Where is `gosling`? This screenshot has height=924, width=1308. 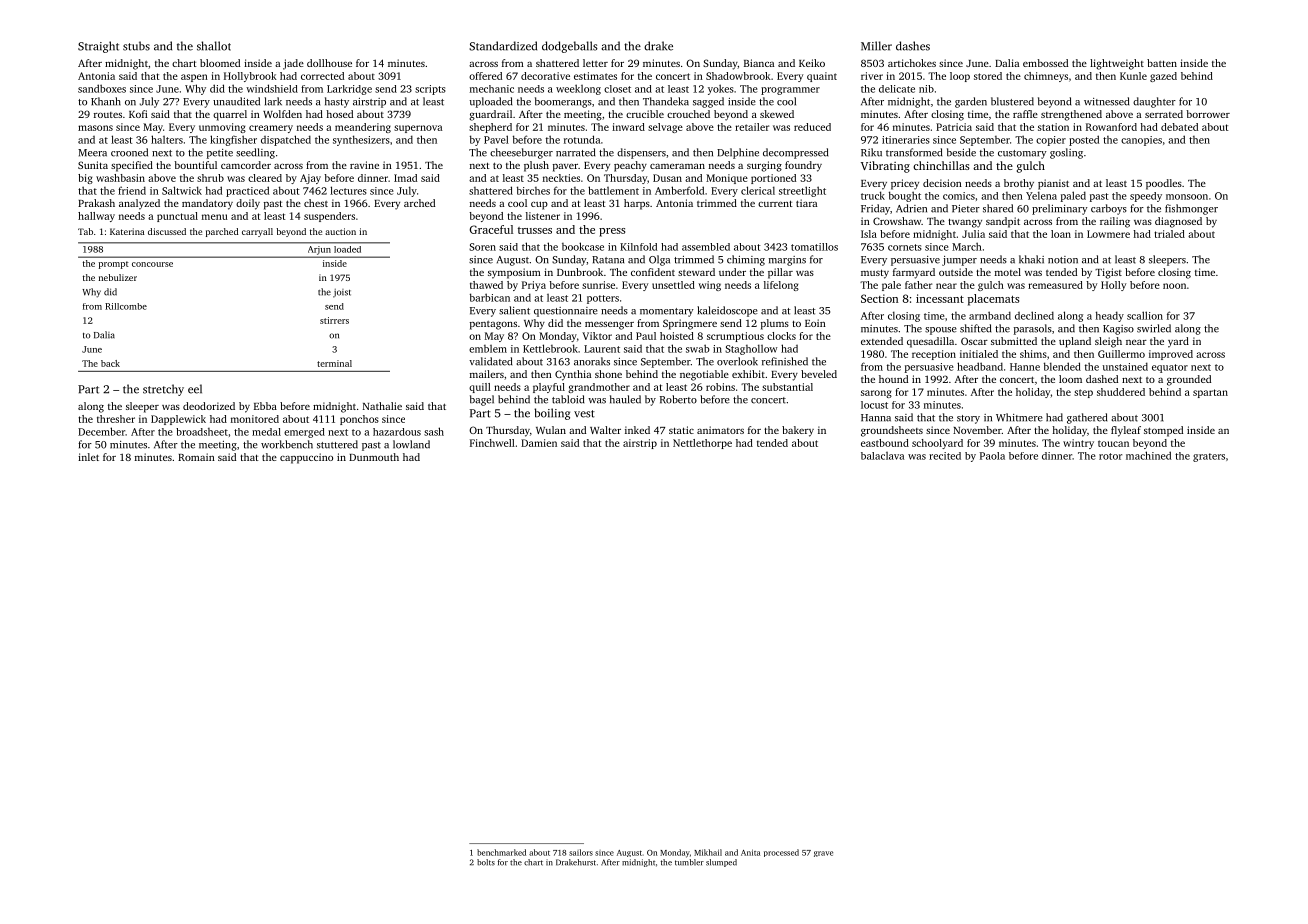
gosling is located at coordinates (1066, 153).
